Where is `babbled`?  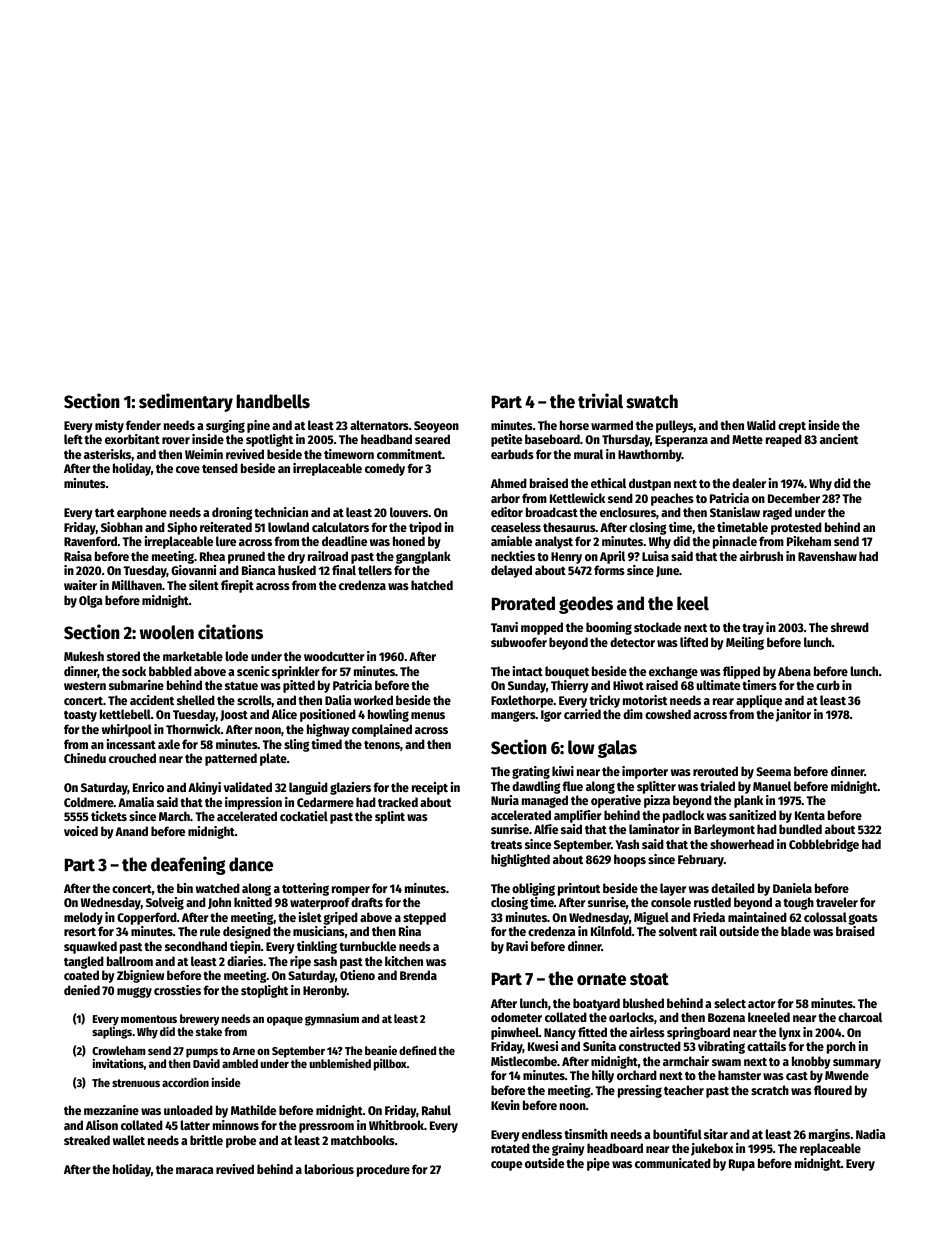
babbled is located at coordinates (170, 671).
